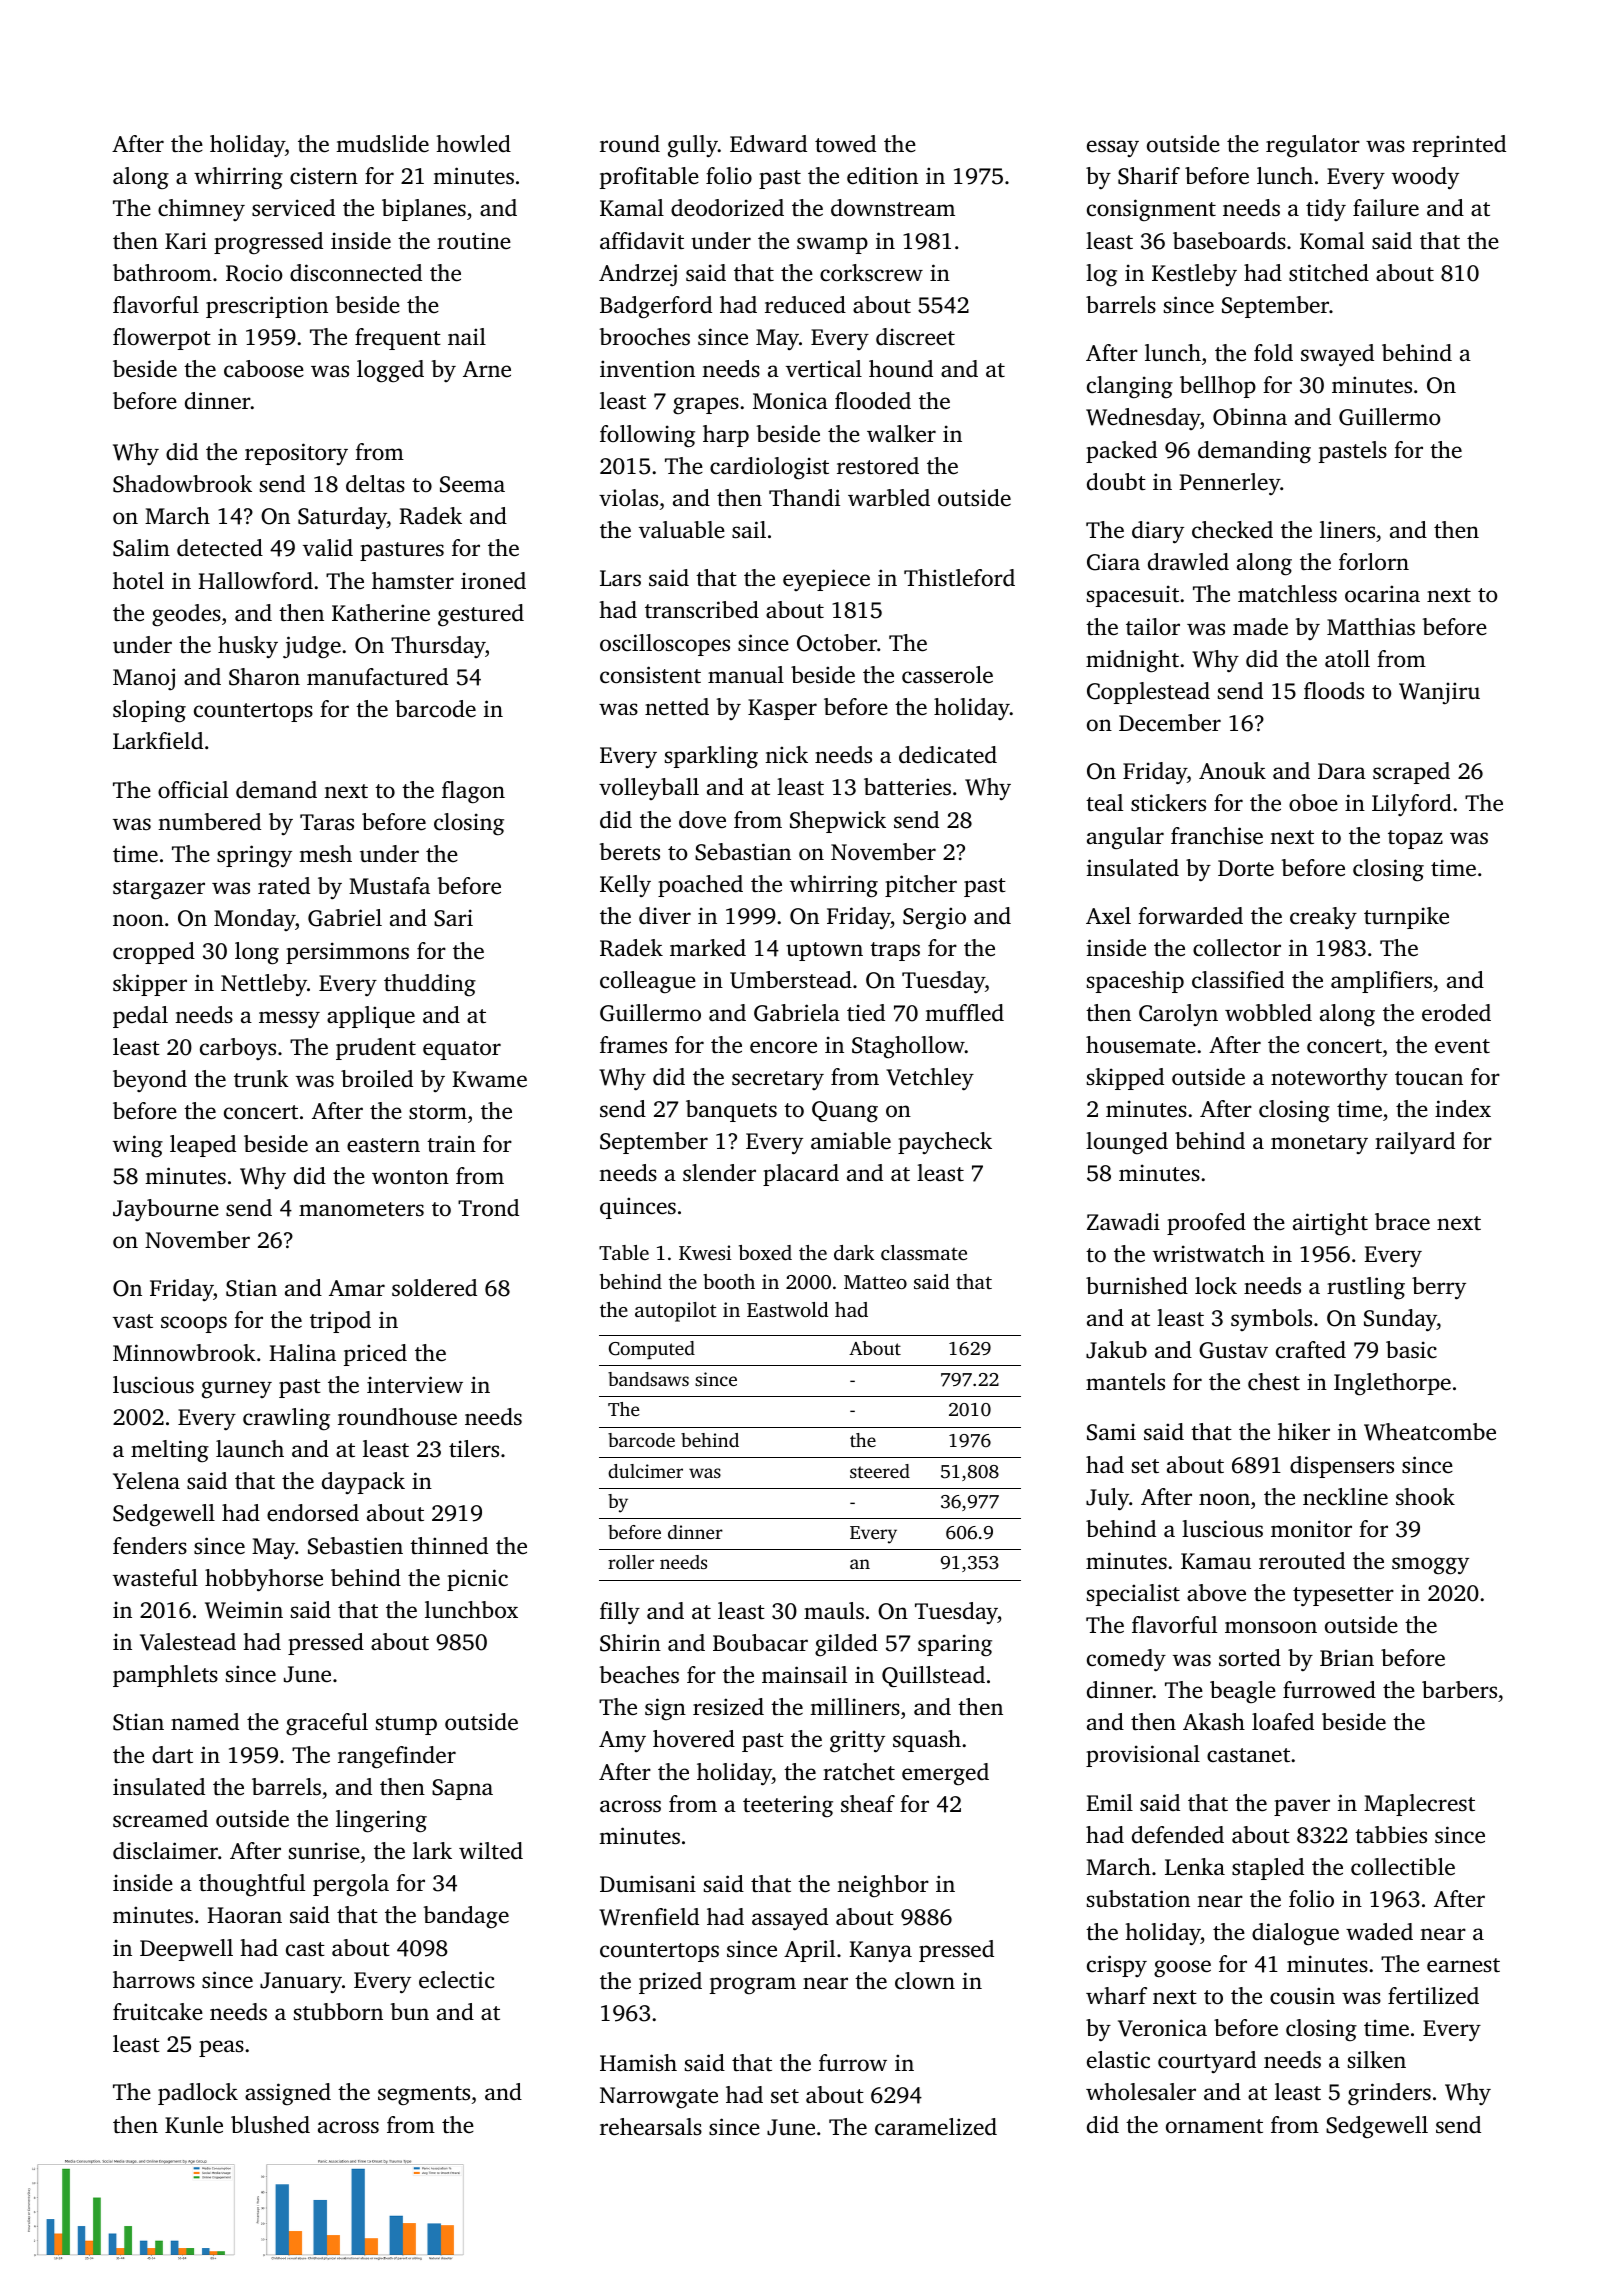  I want to click on amiable, so click(851, 1141).
